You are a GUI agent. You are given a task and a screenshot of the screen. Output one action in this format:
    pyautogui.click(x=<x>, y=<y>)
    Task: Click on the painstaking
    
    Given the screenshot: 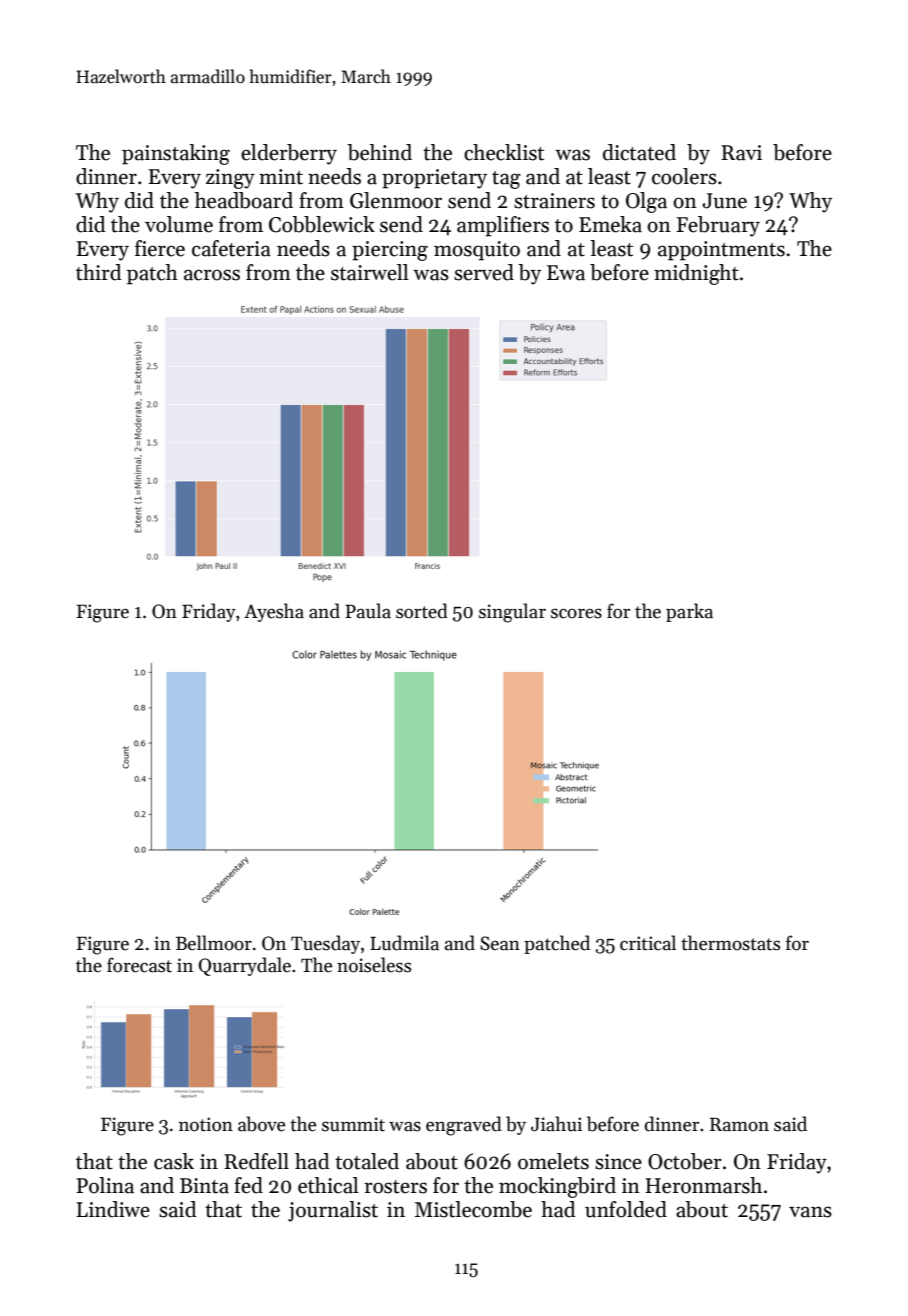 What is the action you would take?
    pyautogui.click(x=176, y=154)
